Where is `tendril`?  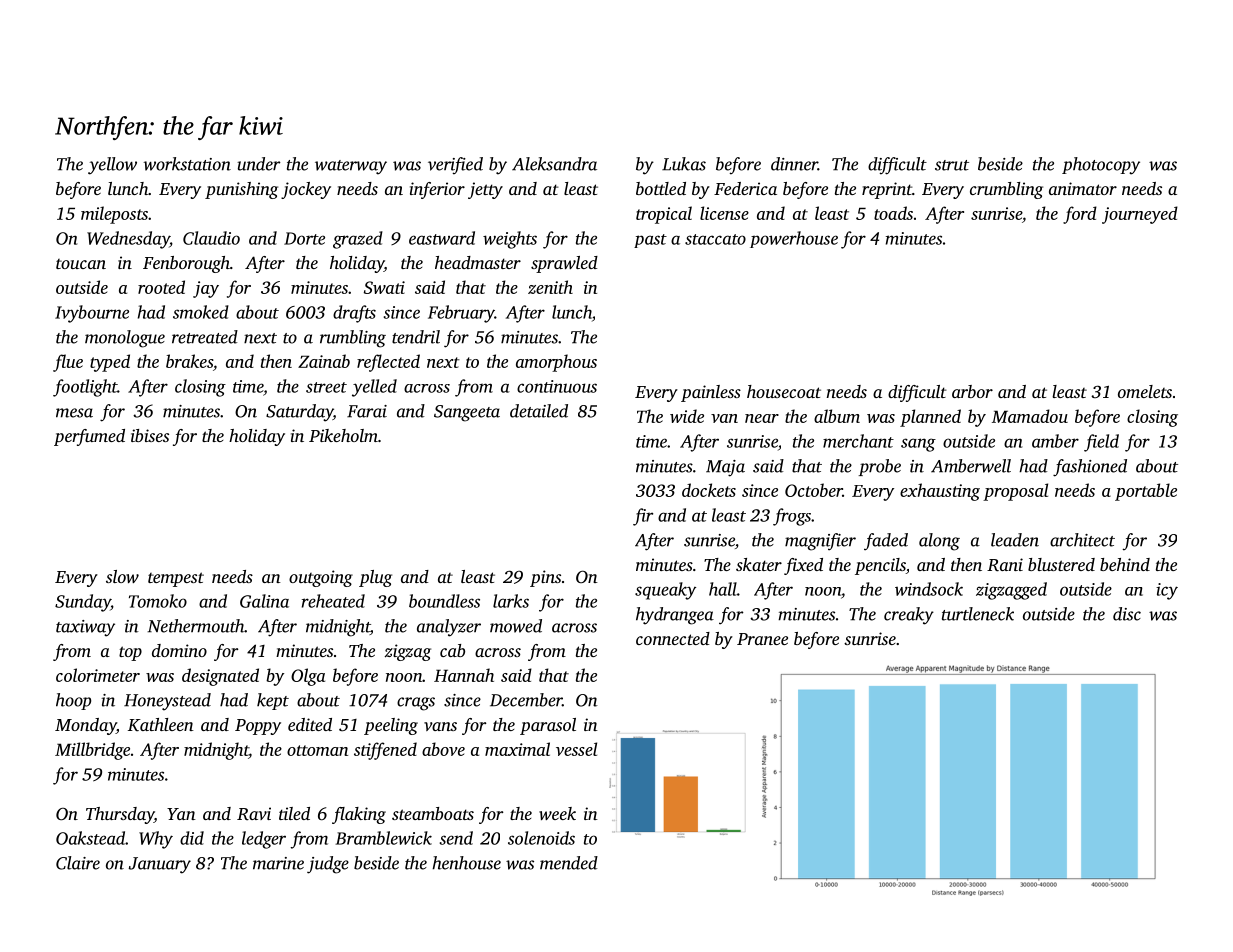
tendril is located at coordinates (416, 337).
